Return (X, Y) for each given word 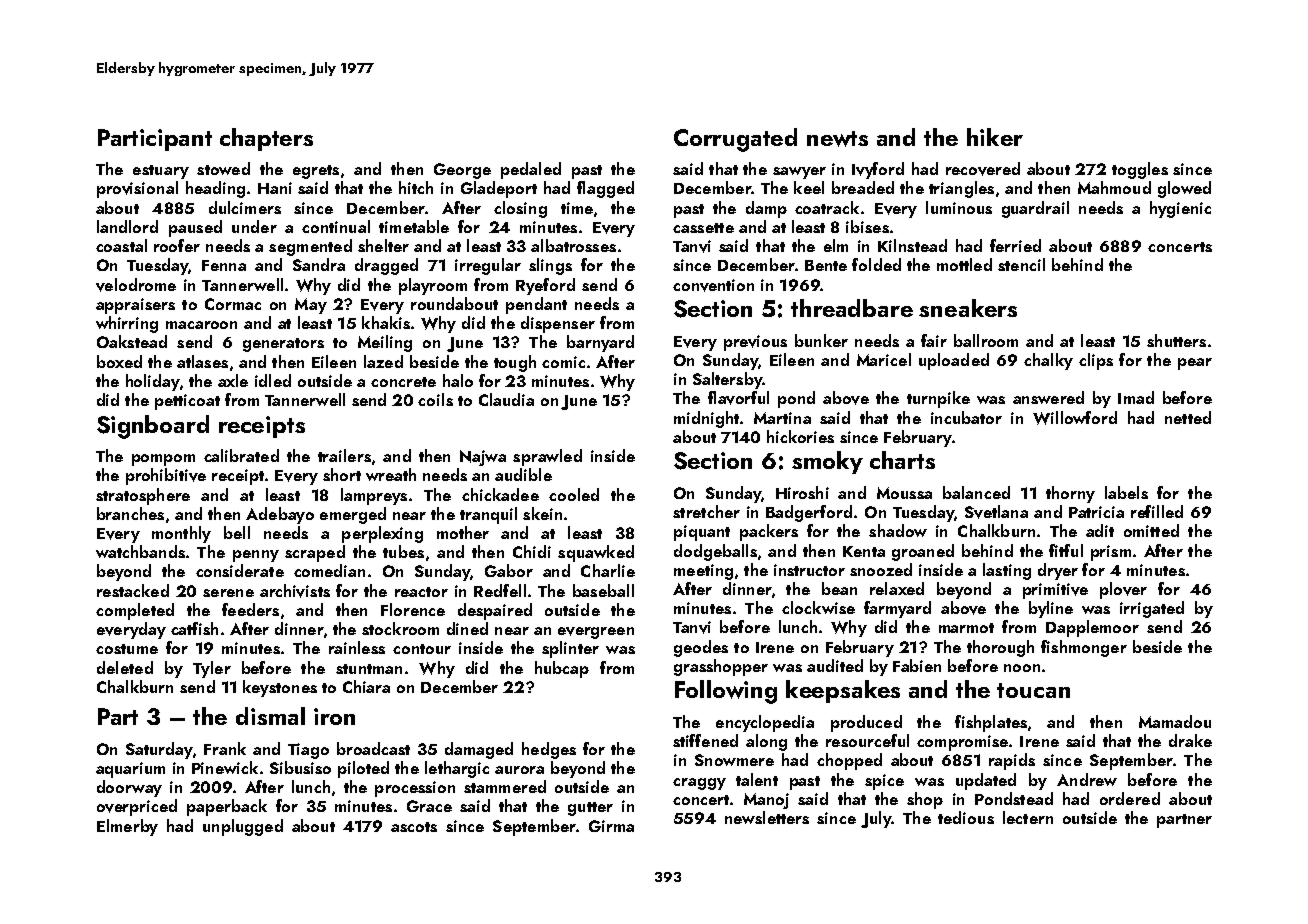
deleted (125, 667)
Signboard (153, 427)
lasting (1007, 571)
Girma (611, 826)
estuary (161, 172)
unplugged (243, 827)
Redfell (500, 590)
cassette (703, 228)
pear (1195, 364)
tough (515, 363)
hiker (995, 137)
